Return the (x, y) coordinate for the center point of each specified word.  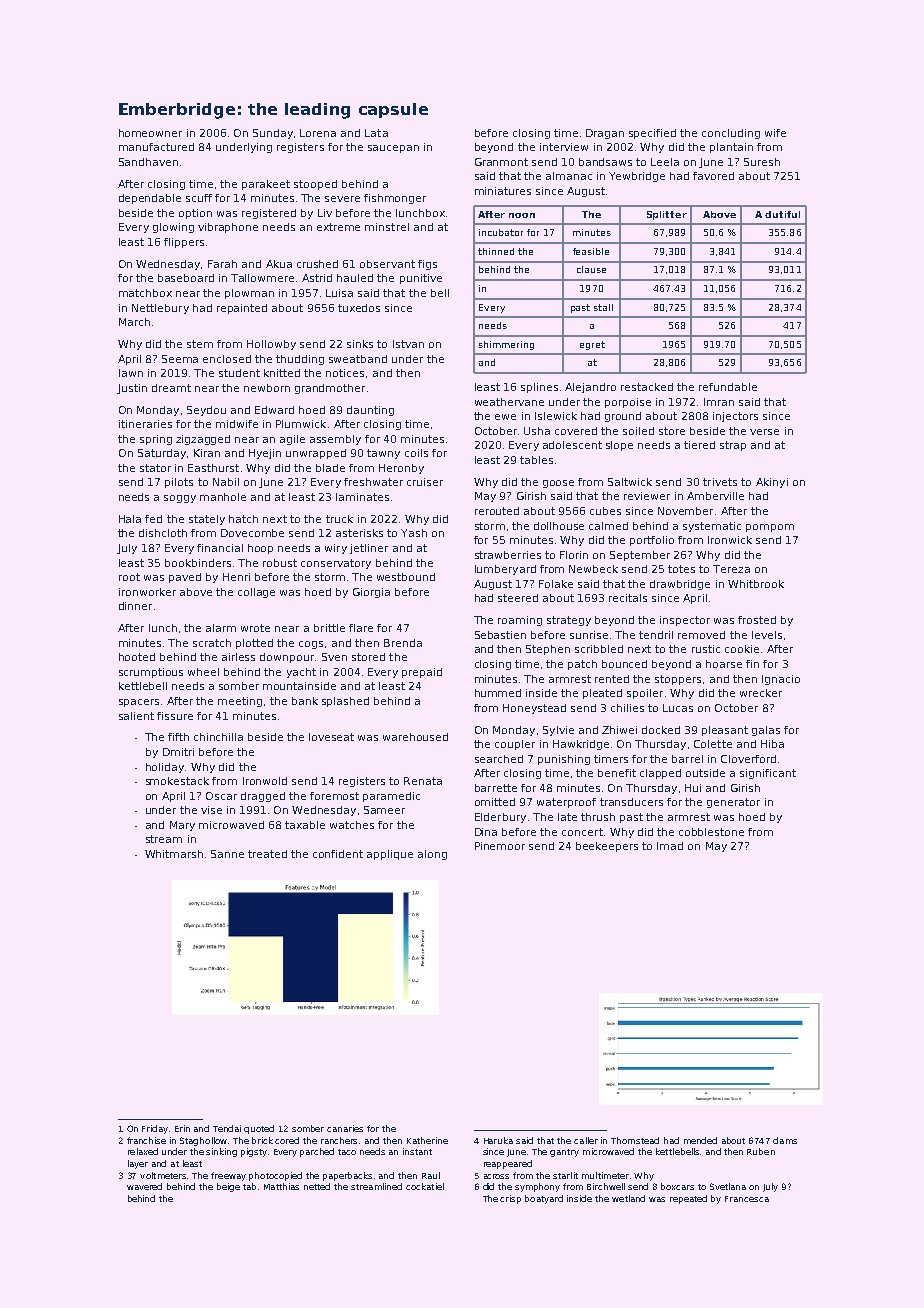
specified (652, 134)
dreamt (171, 388)
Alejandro (590, 388)
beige (228, 1187)
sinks (360, 344)
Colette (713, 744)
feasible (591, 251)
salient (136, 716)
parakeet (266, 185)
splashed (345, 702)
